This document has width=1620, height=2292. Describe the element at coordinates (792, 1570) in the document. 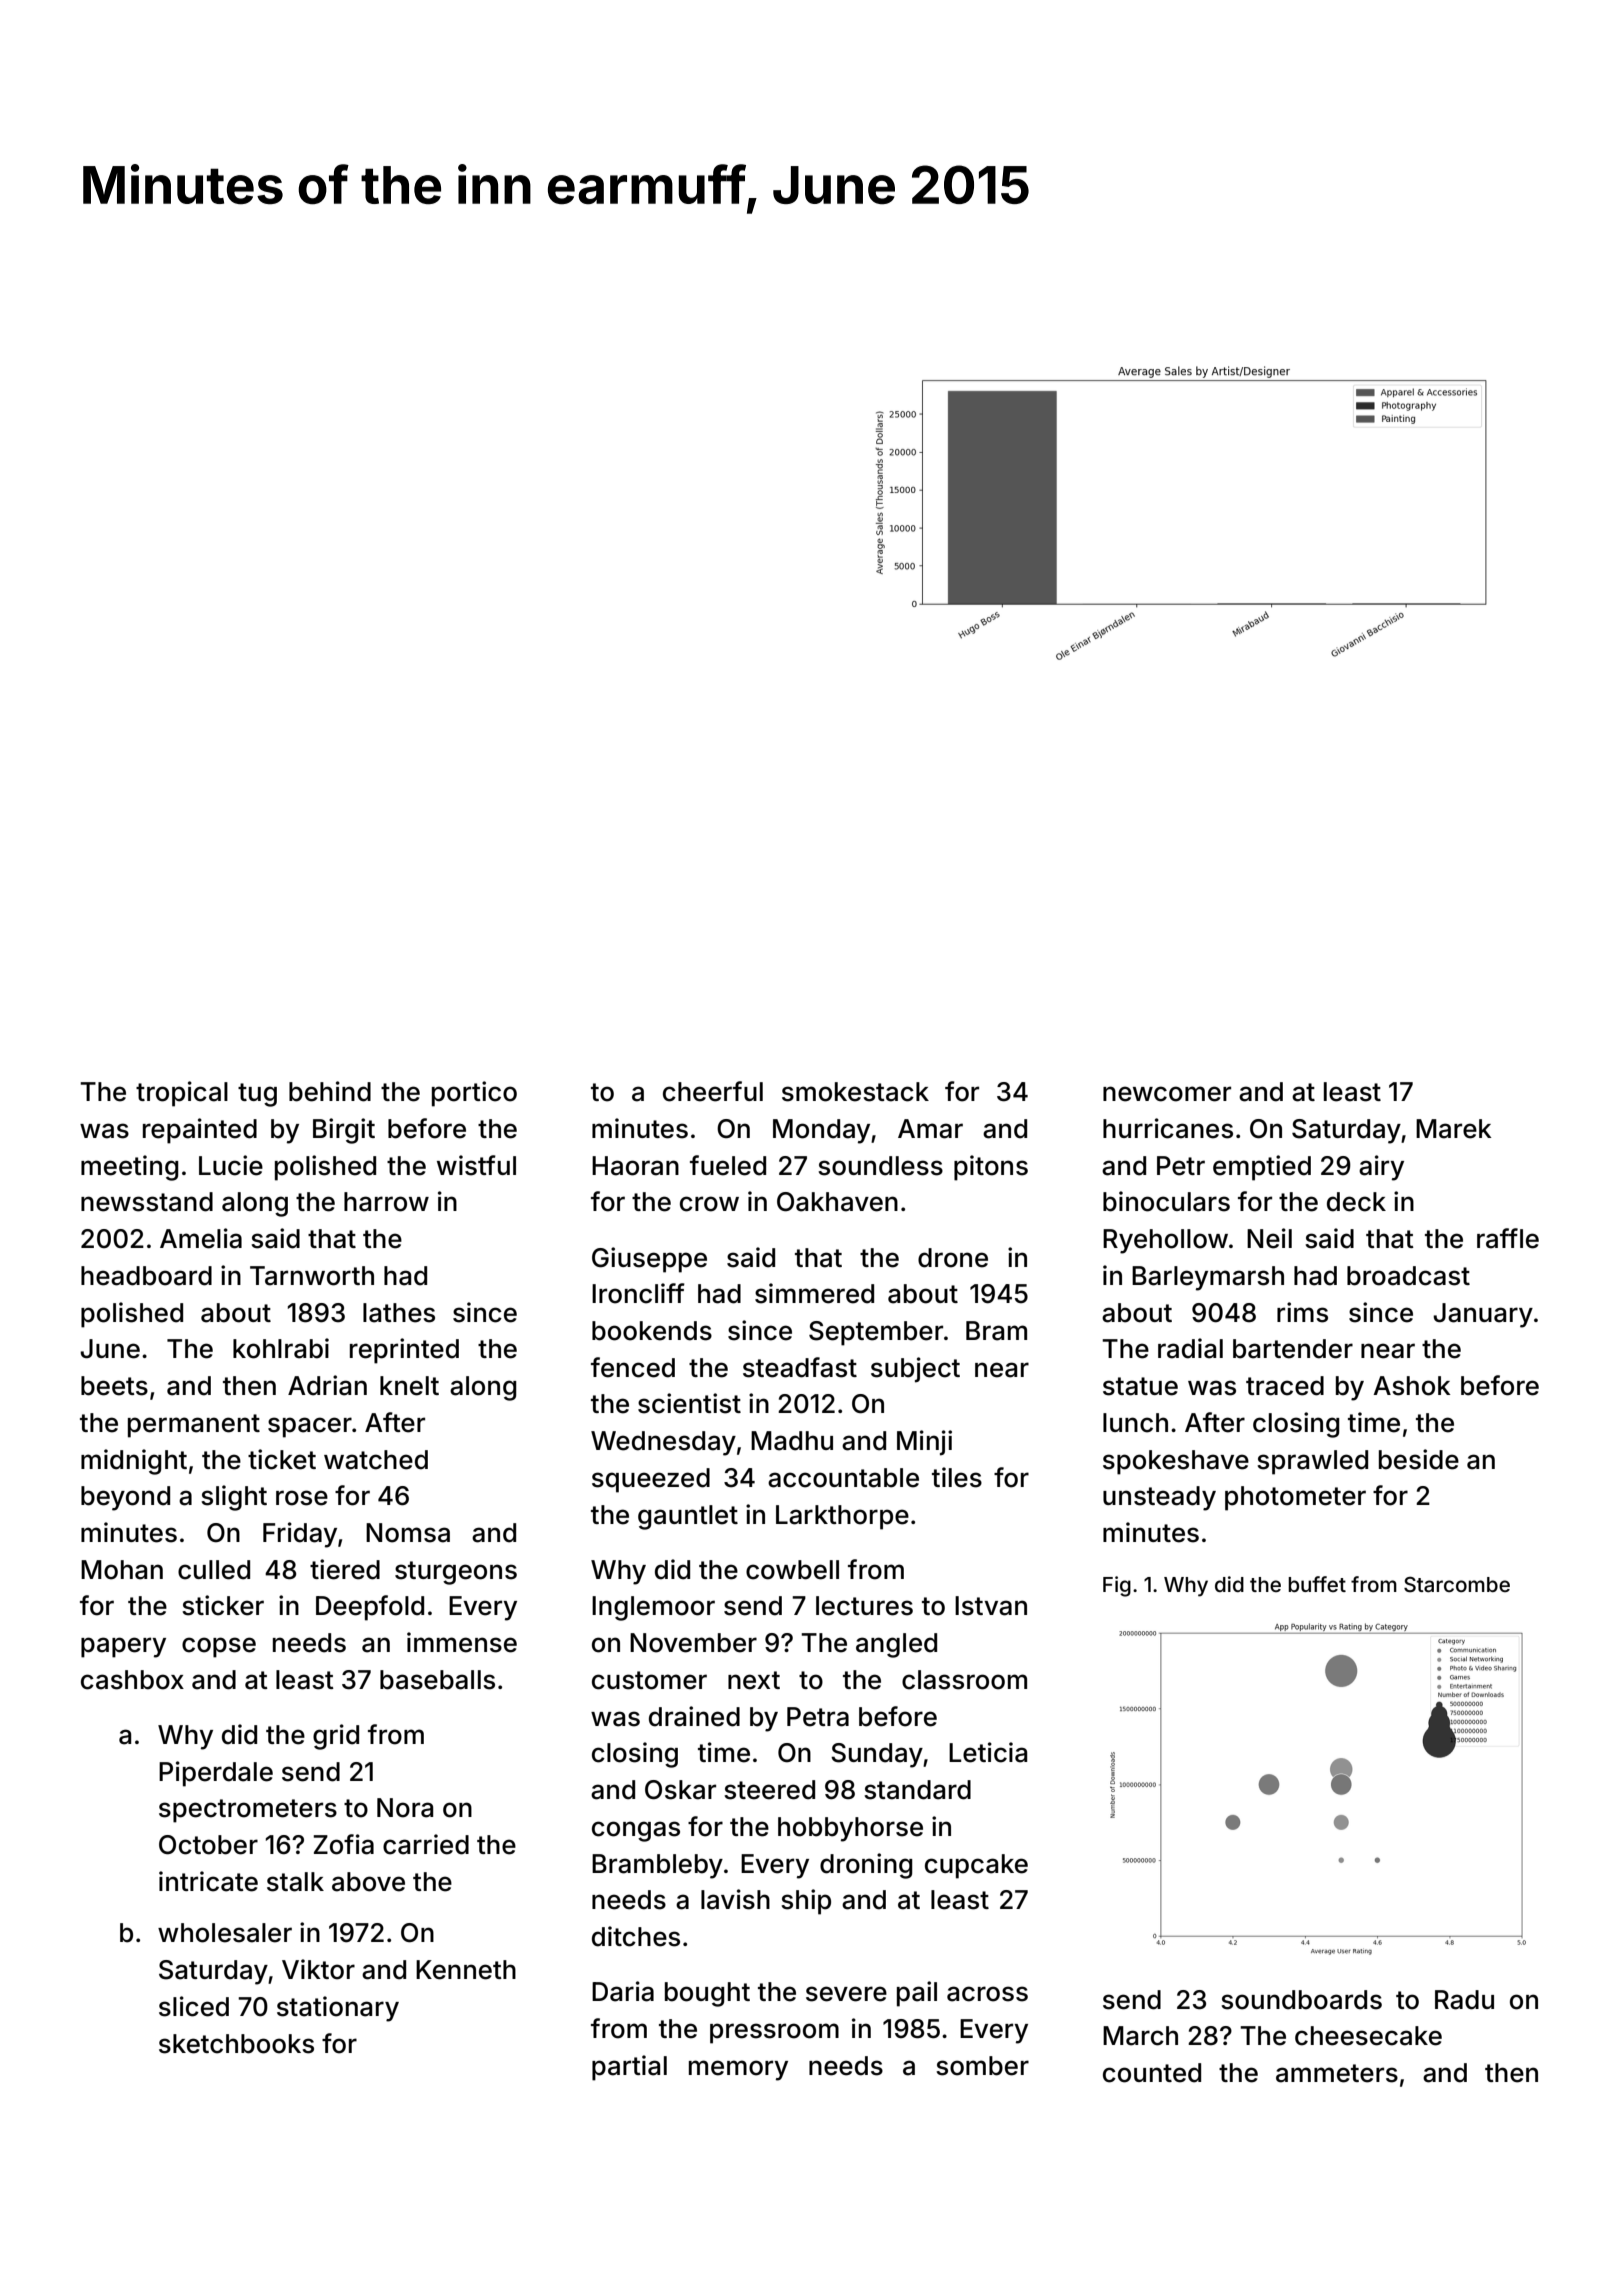

I see `cowbell` at that location.
